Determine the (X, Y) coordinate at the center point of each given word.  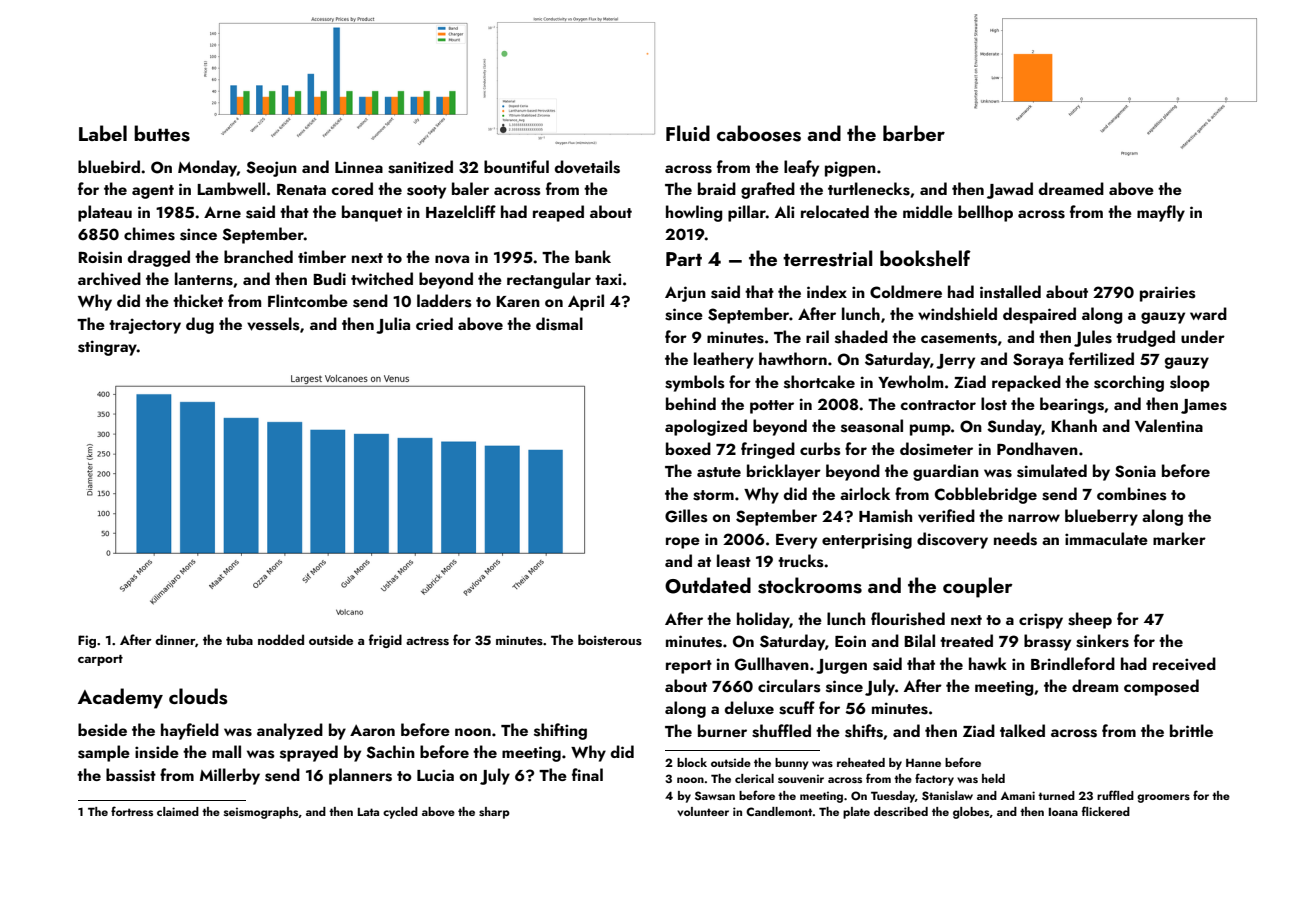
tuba (239, 639)
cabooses (759, 133)
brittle (1191, 730)
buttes (162, 133)
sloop (1190, 383)
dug (200, 325)
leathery (724, 360)
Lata (368, 812)
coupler (978, 587)
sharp (494, 813)
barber (914, 133)
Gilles (686, 516)
